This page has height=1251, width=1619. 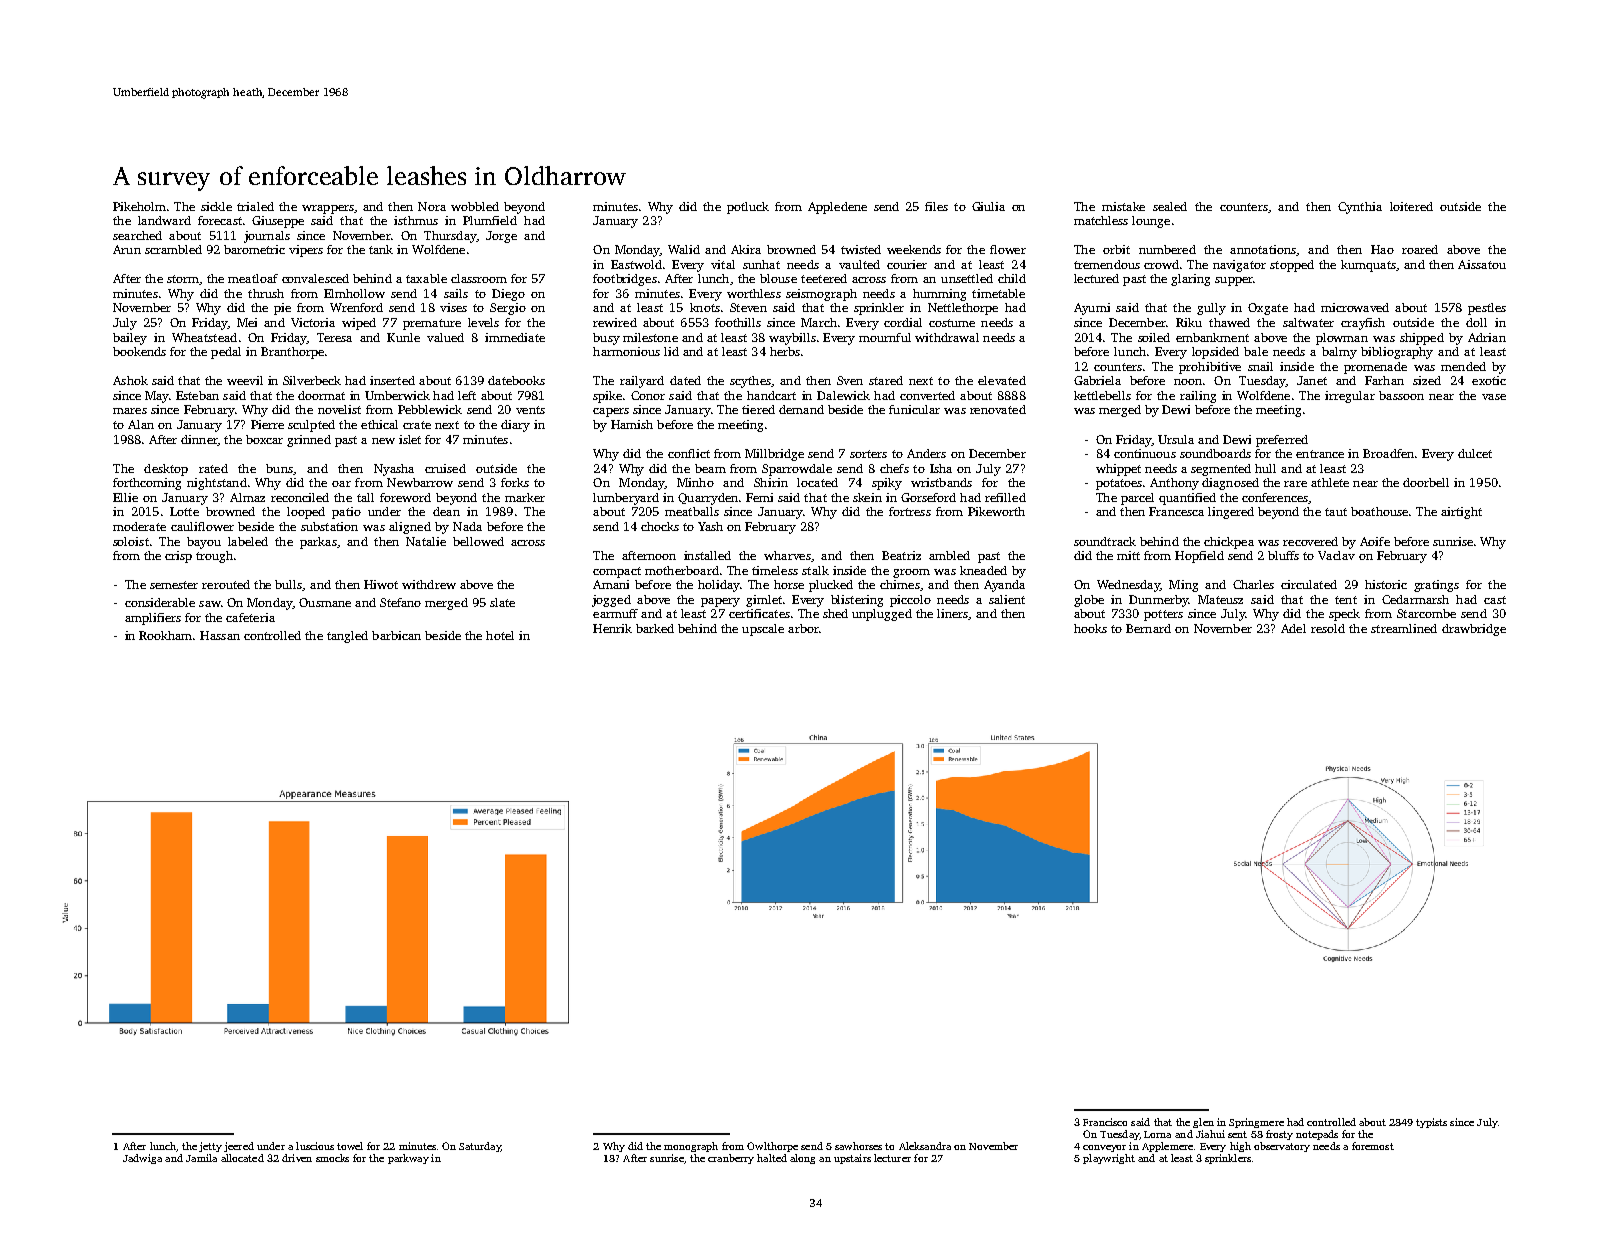 I want to click on lingered, so click(x=1231, y=513).
